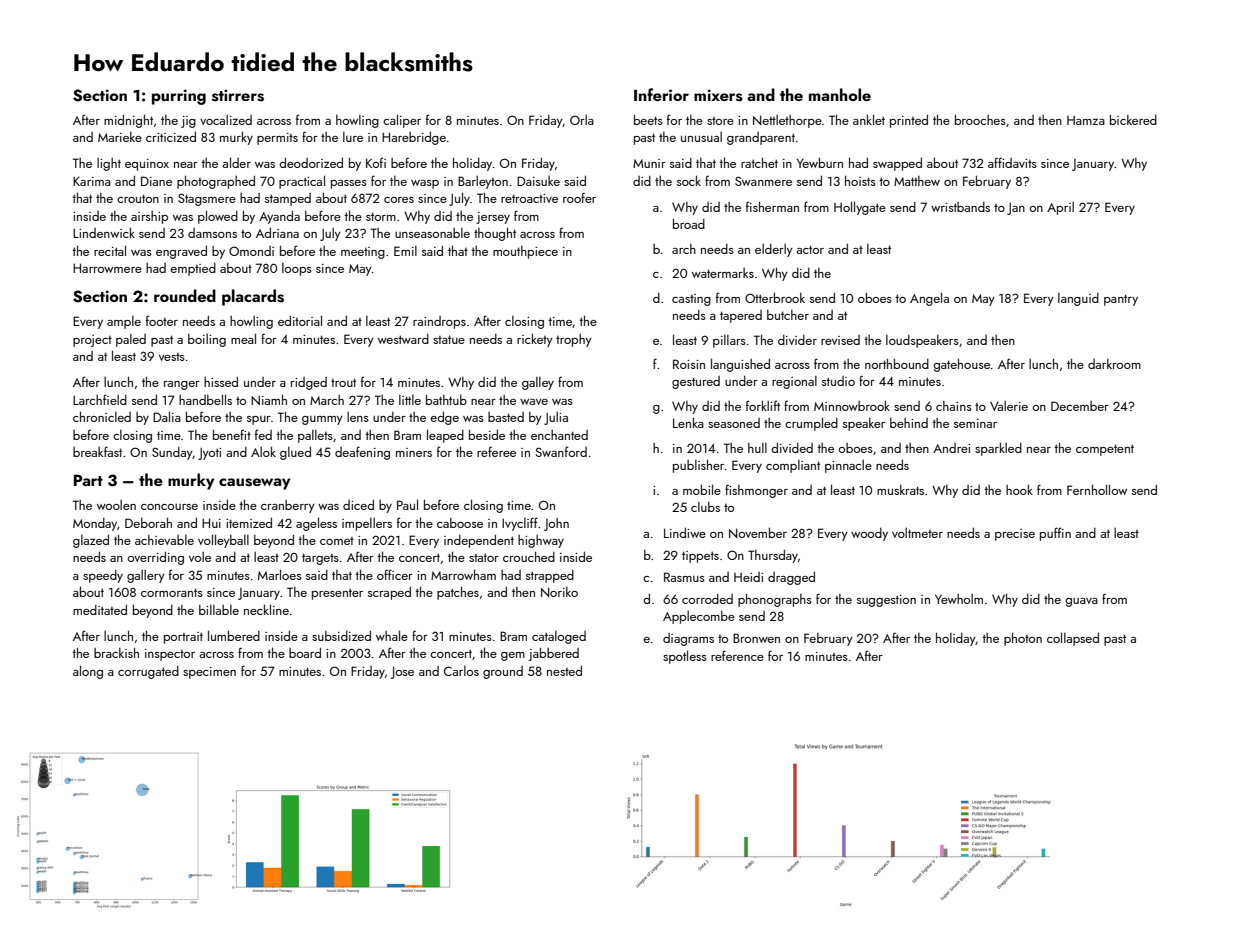  Describe the element at coordinates (458, 593) in the screenshot. I see `patches` at that location.
